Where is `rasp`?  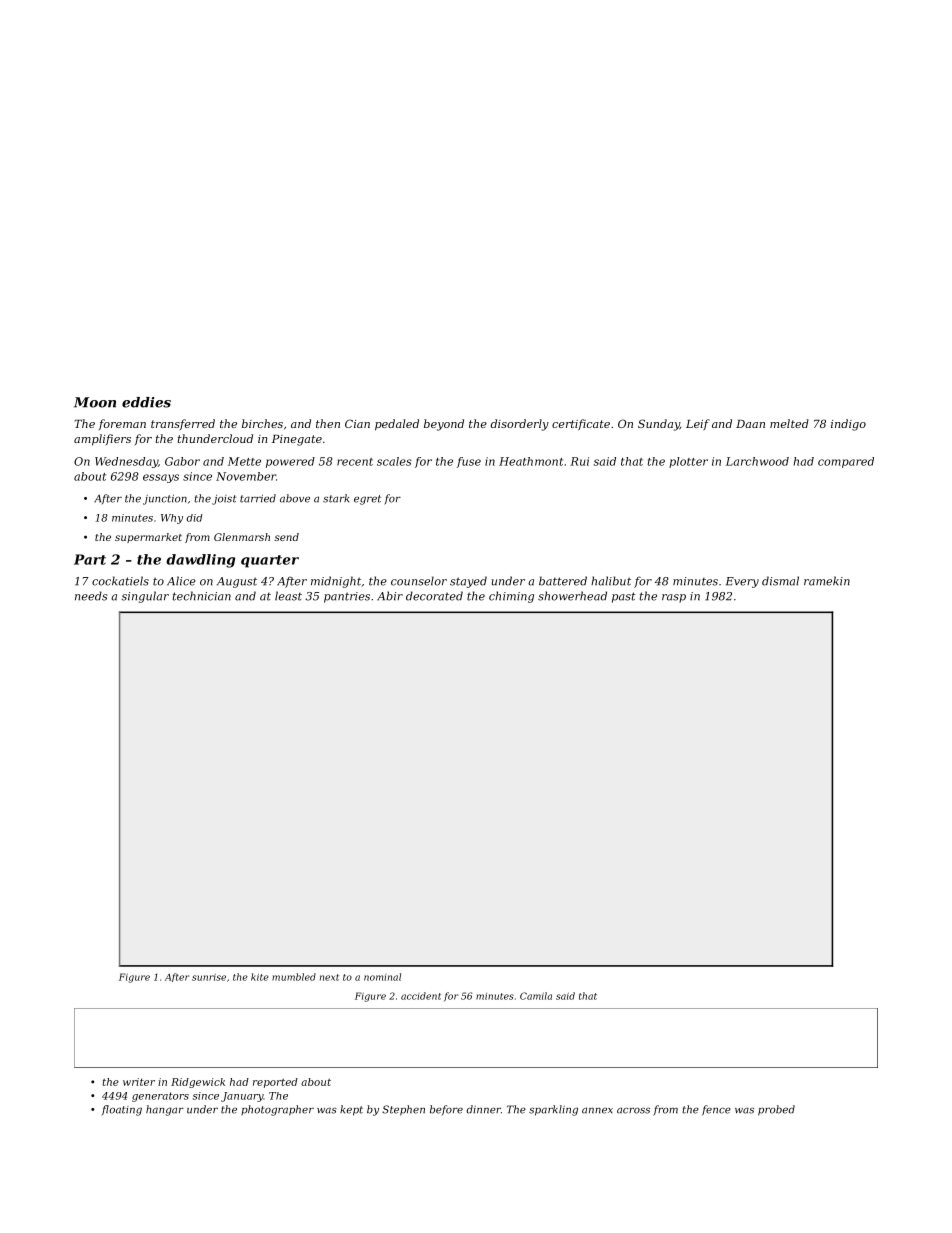 rasp is located at coordinates (674, 598).
